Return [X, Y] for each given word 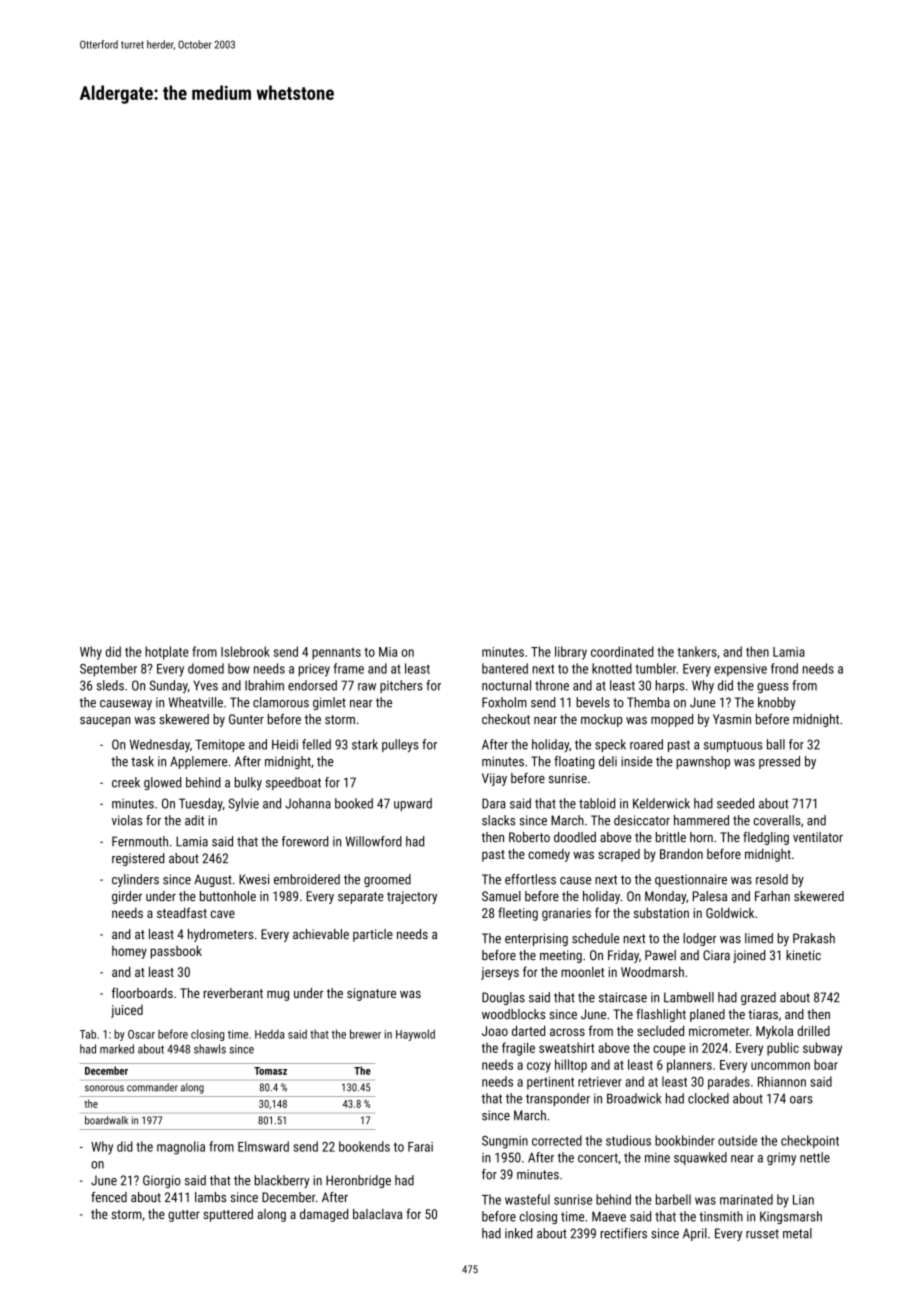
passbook [176, 952]
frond [784, 668]
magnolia [181, 1148]
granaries [566, 914]
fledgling [766, 838]
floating [574, 762]
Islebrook [245, 651]
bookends [364, 1146]
